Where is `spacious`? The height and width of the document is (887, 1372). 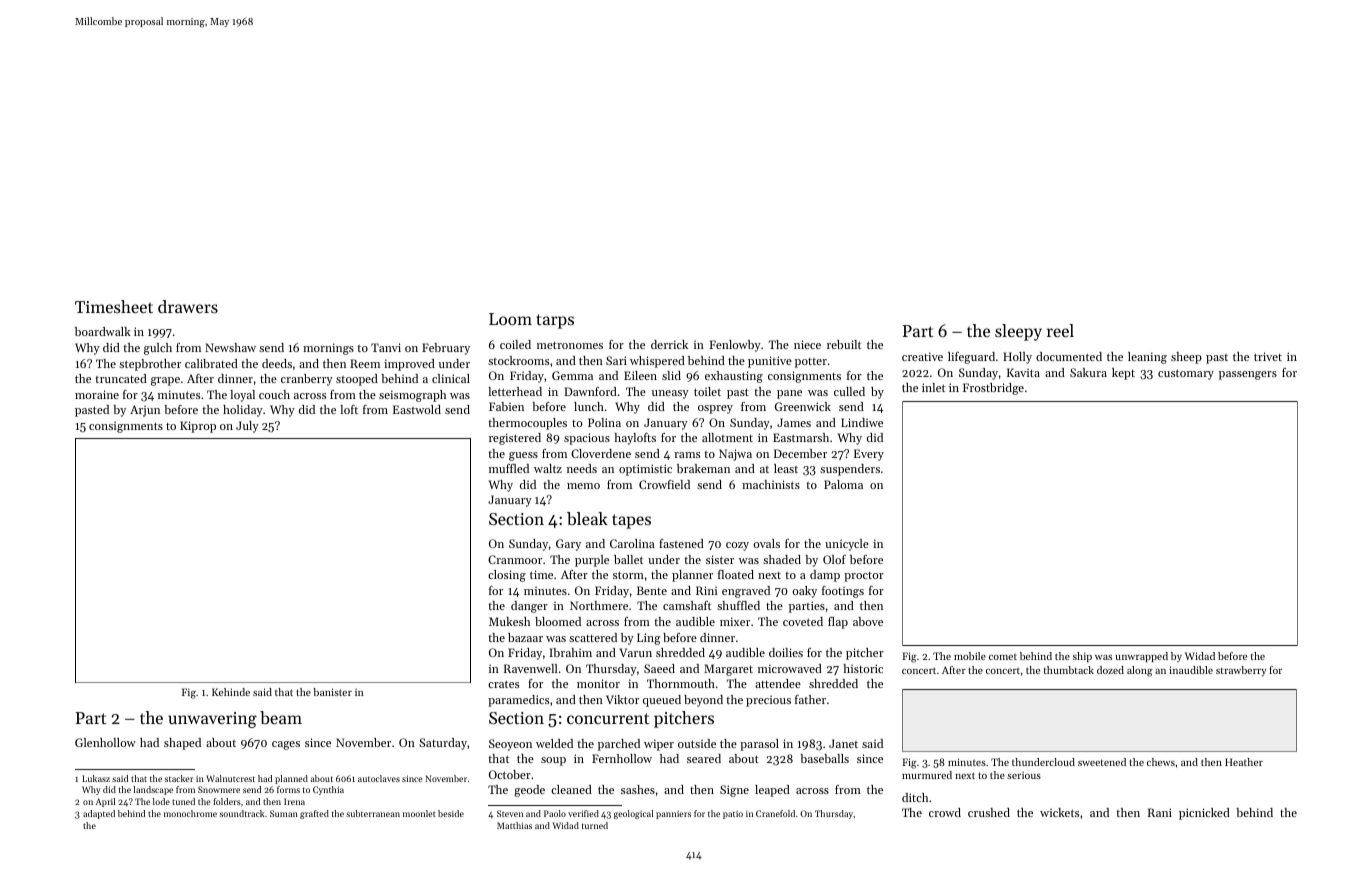
spacious is located at coordinates (587, 439).
